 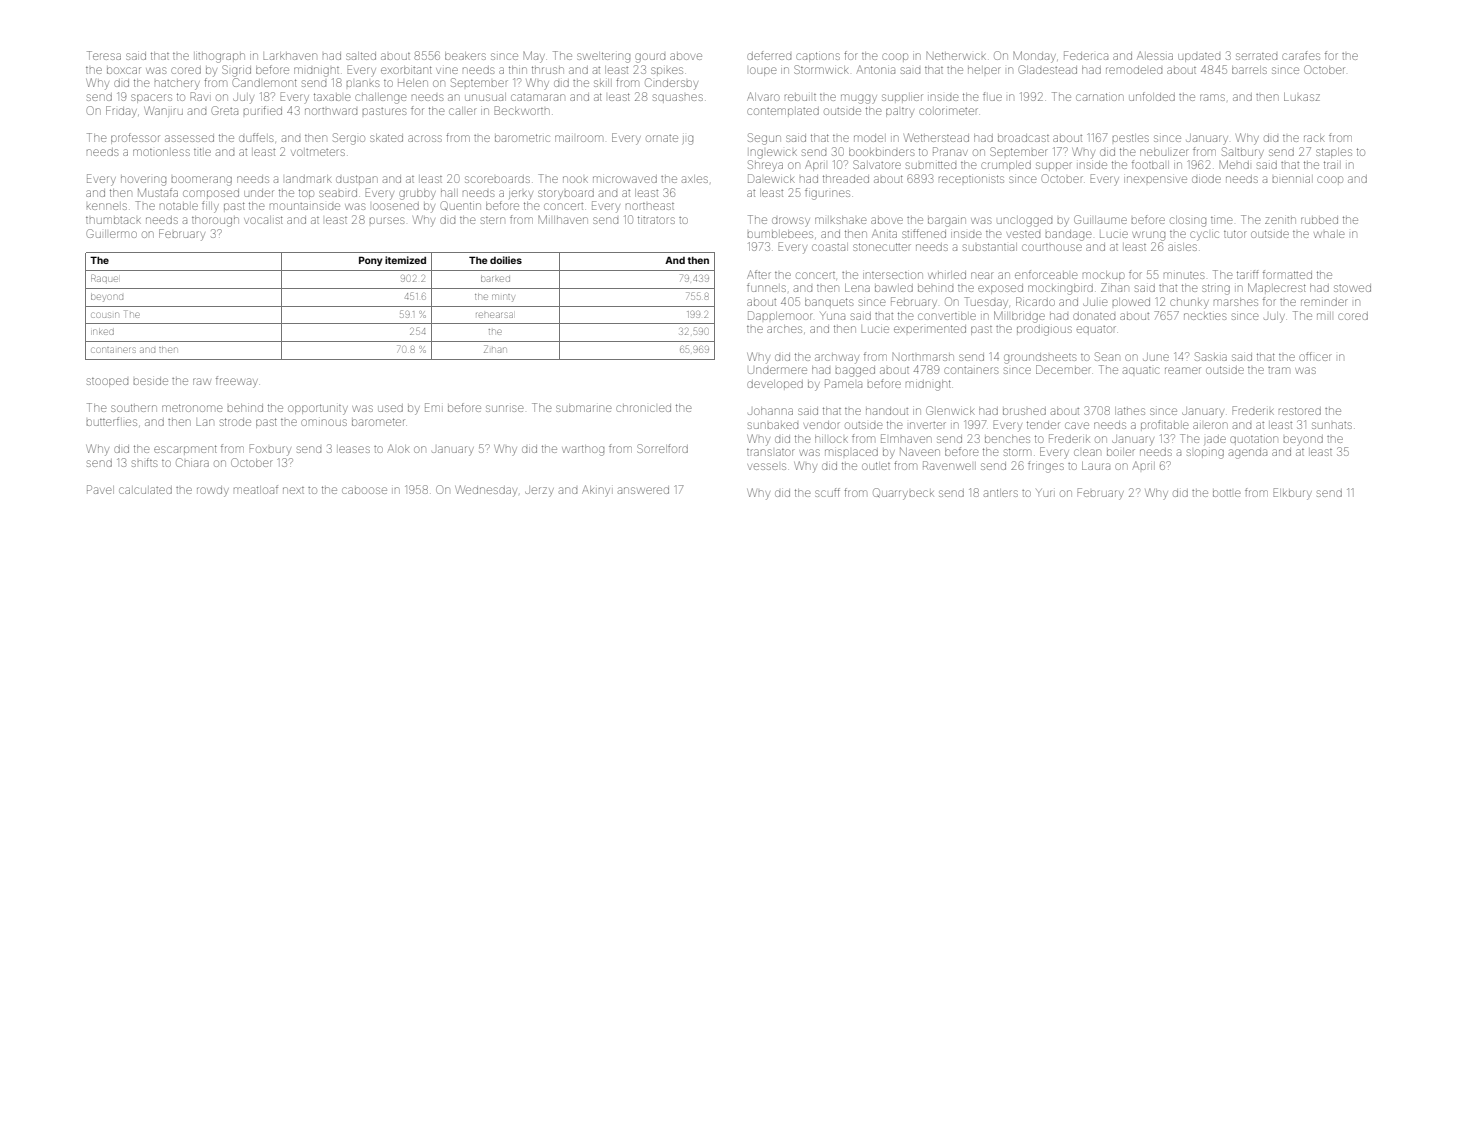 What do you see at coordinates (784, 329) in the screenshot?
I see `arches` at bounding box center [784, 329].
